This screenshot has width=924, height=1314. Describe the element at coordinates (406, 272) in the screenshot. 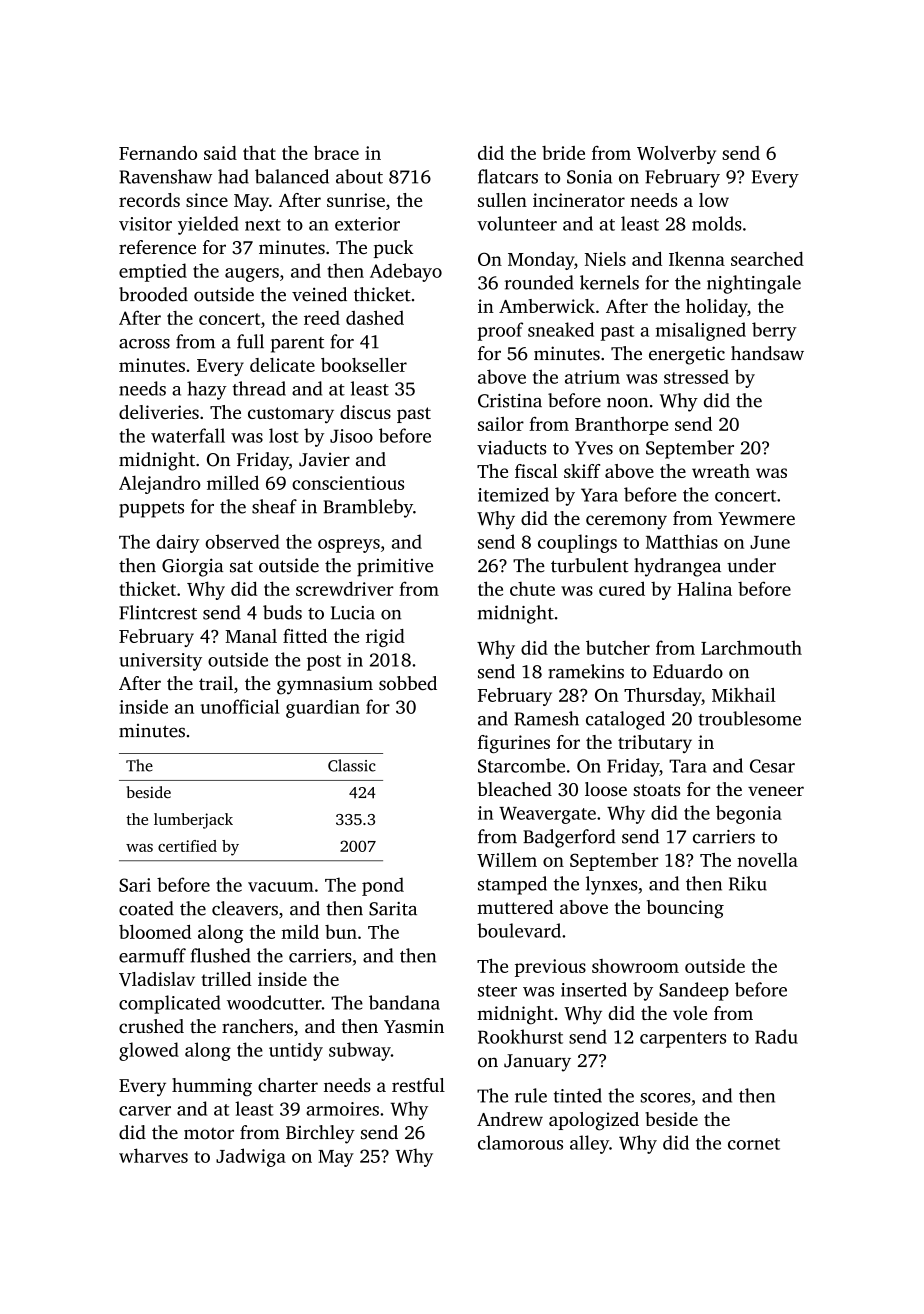

I see `Adebayo` at that location.
